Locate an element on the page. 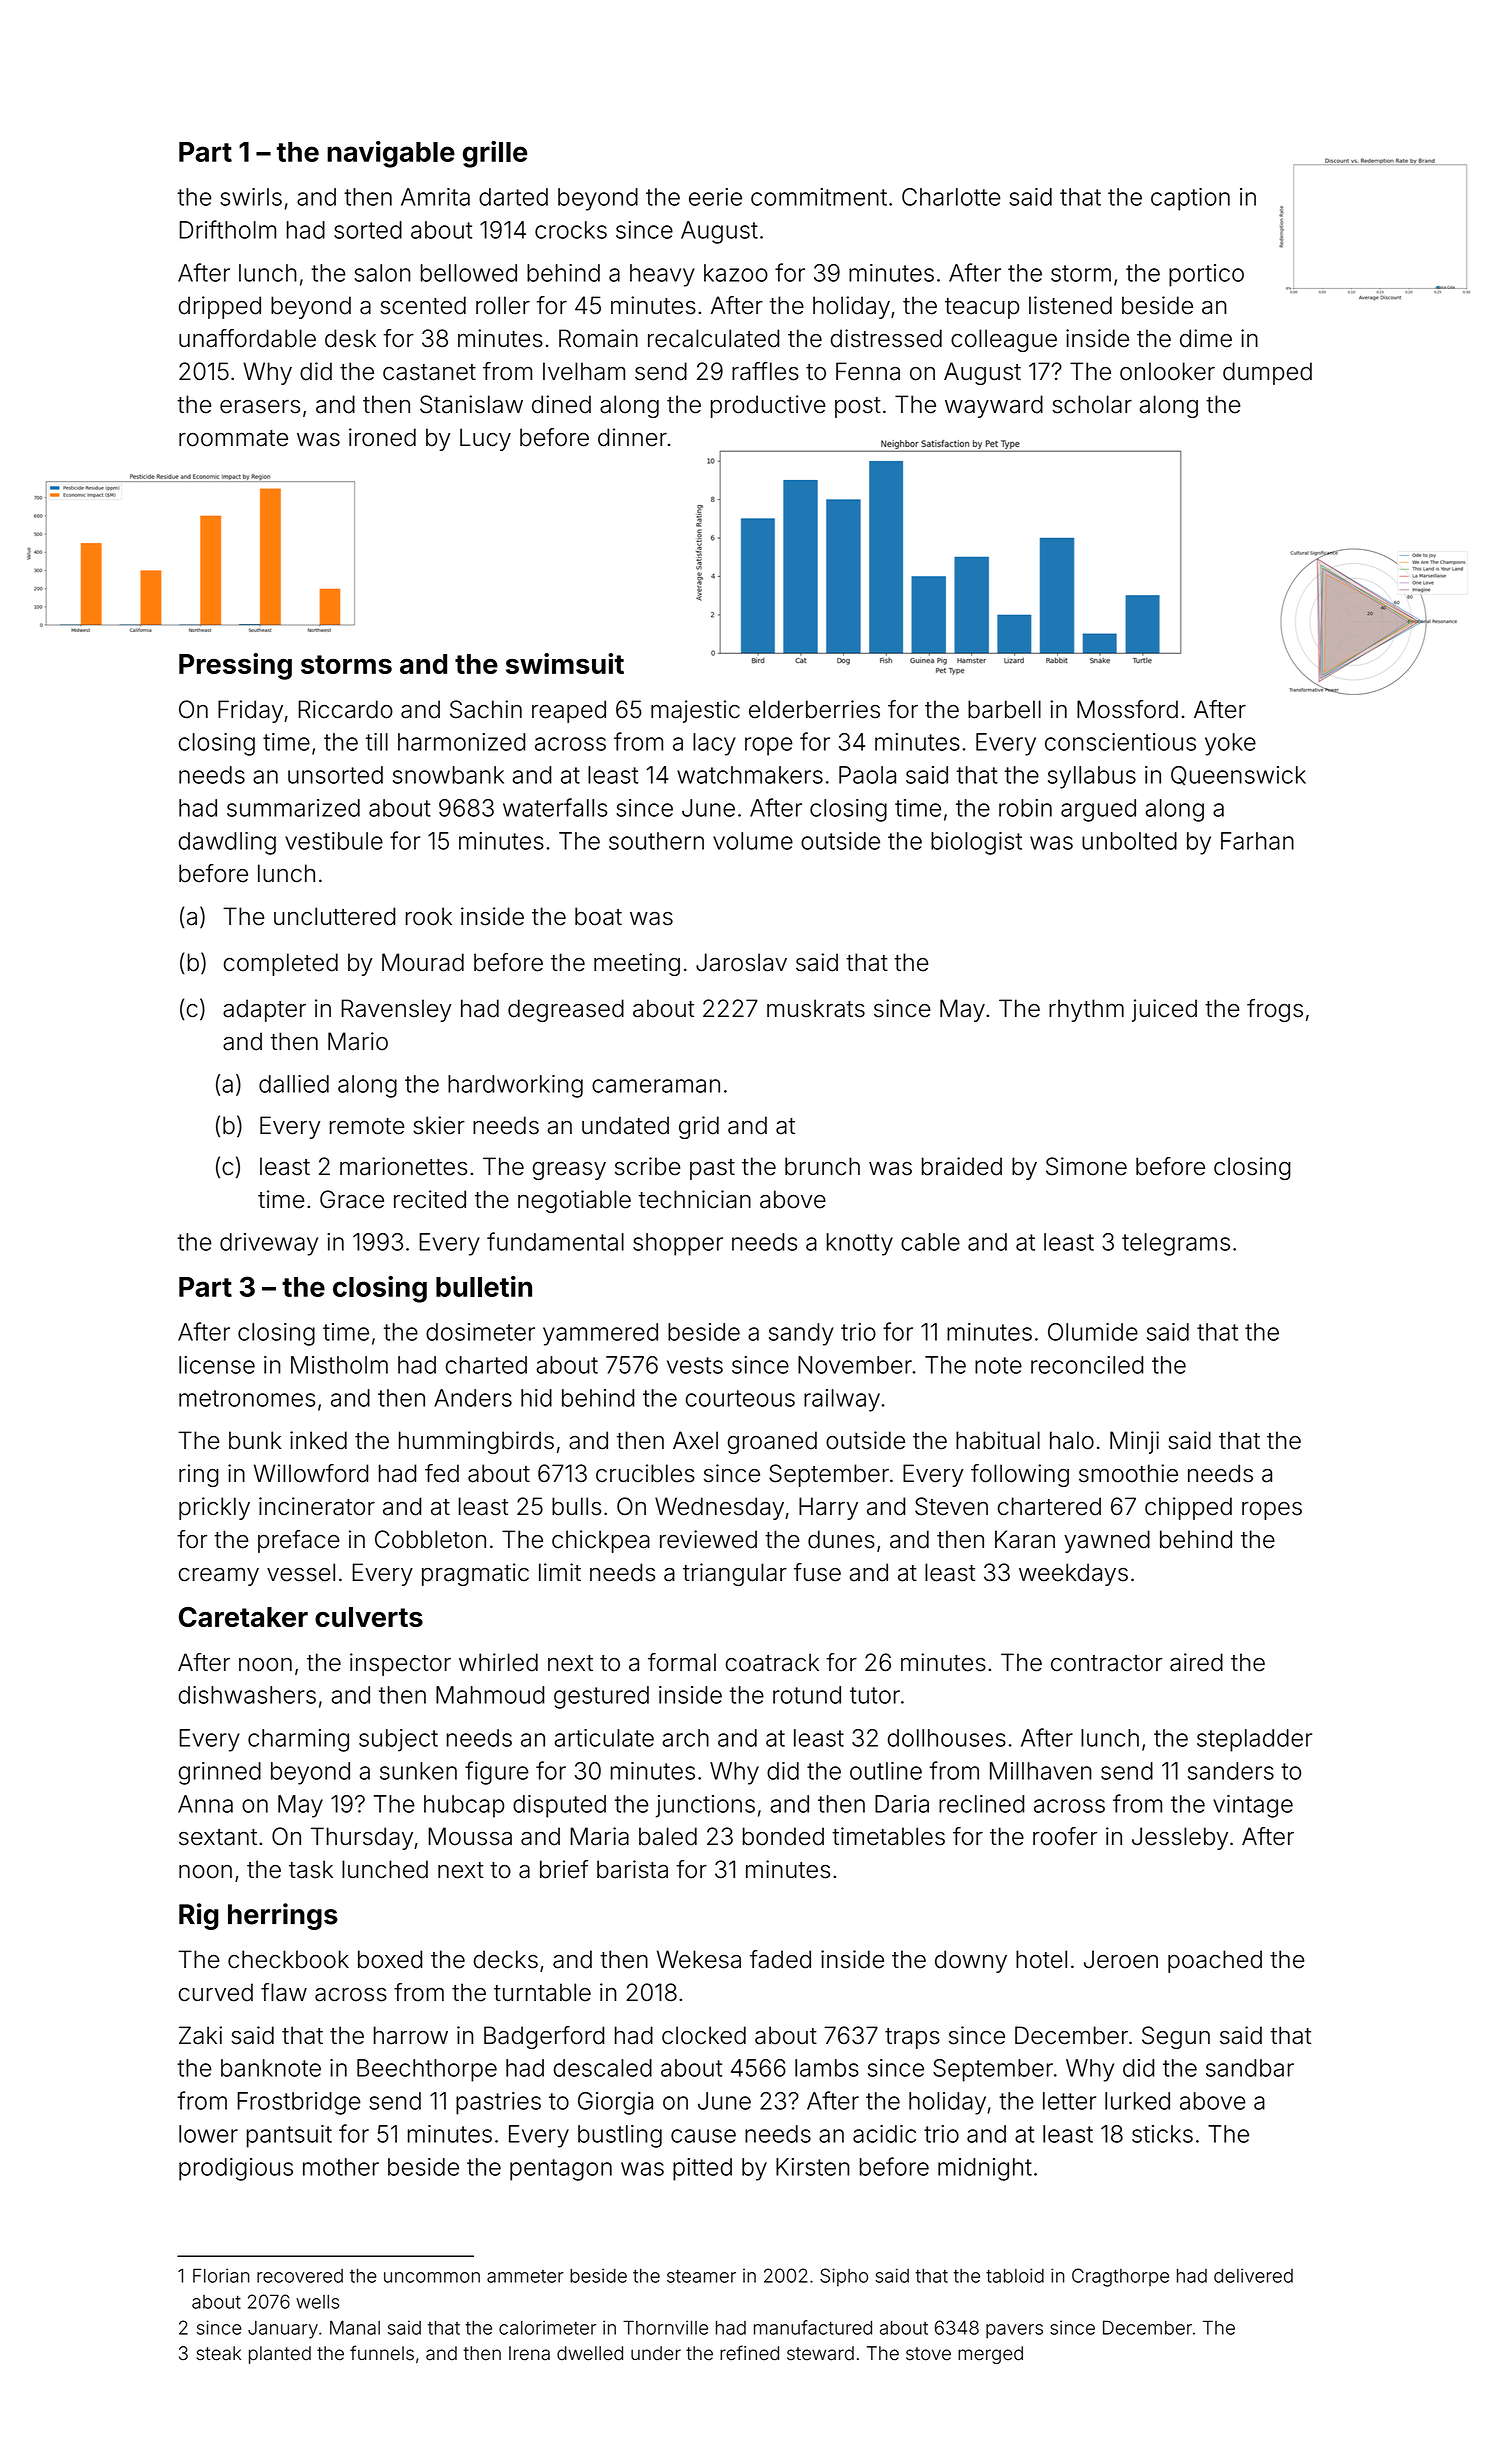 The width and height of the image is (1496, 2464). technician is located at coordinates (695, 1199).
